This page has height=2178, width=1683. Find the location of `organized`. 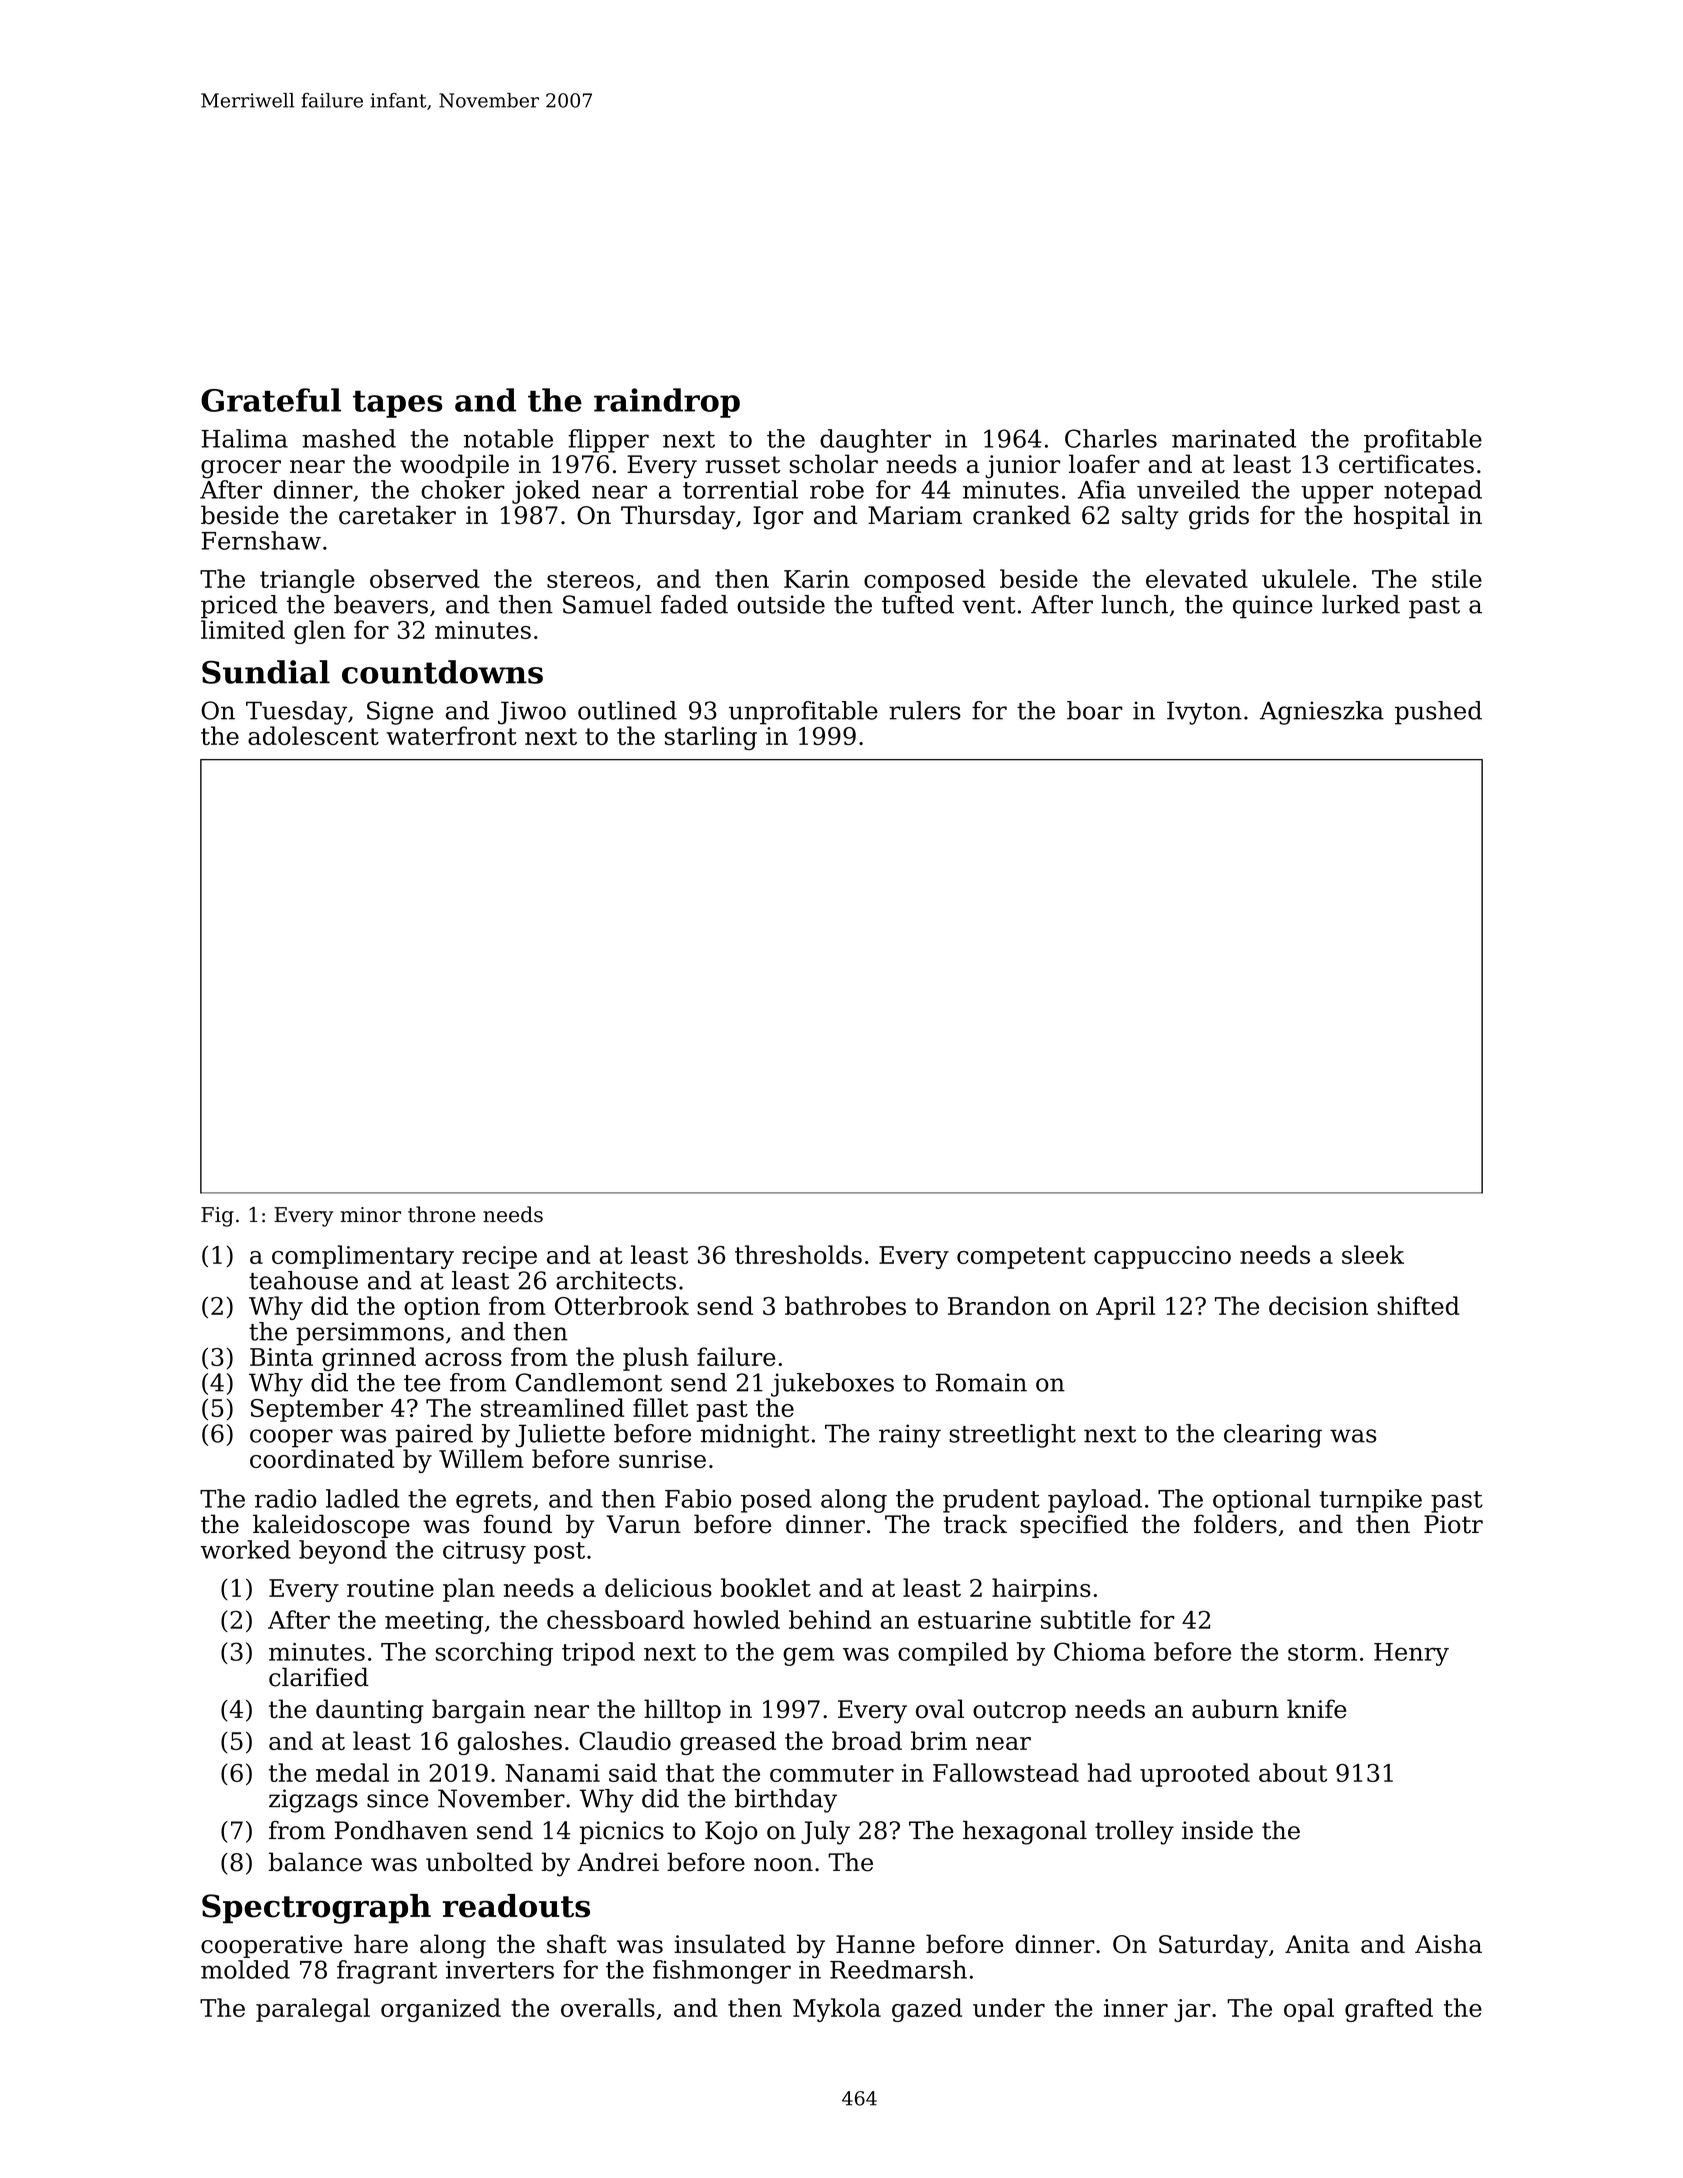

organized is located at coordinates (441, 2010).
